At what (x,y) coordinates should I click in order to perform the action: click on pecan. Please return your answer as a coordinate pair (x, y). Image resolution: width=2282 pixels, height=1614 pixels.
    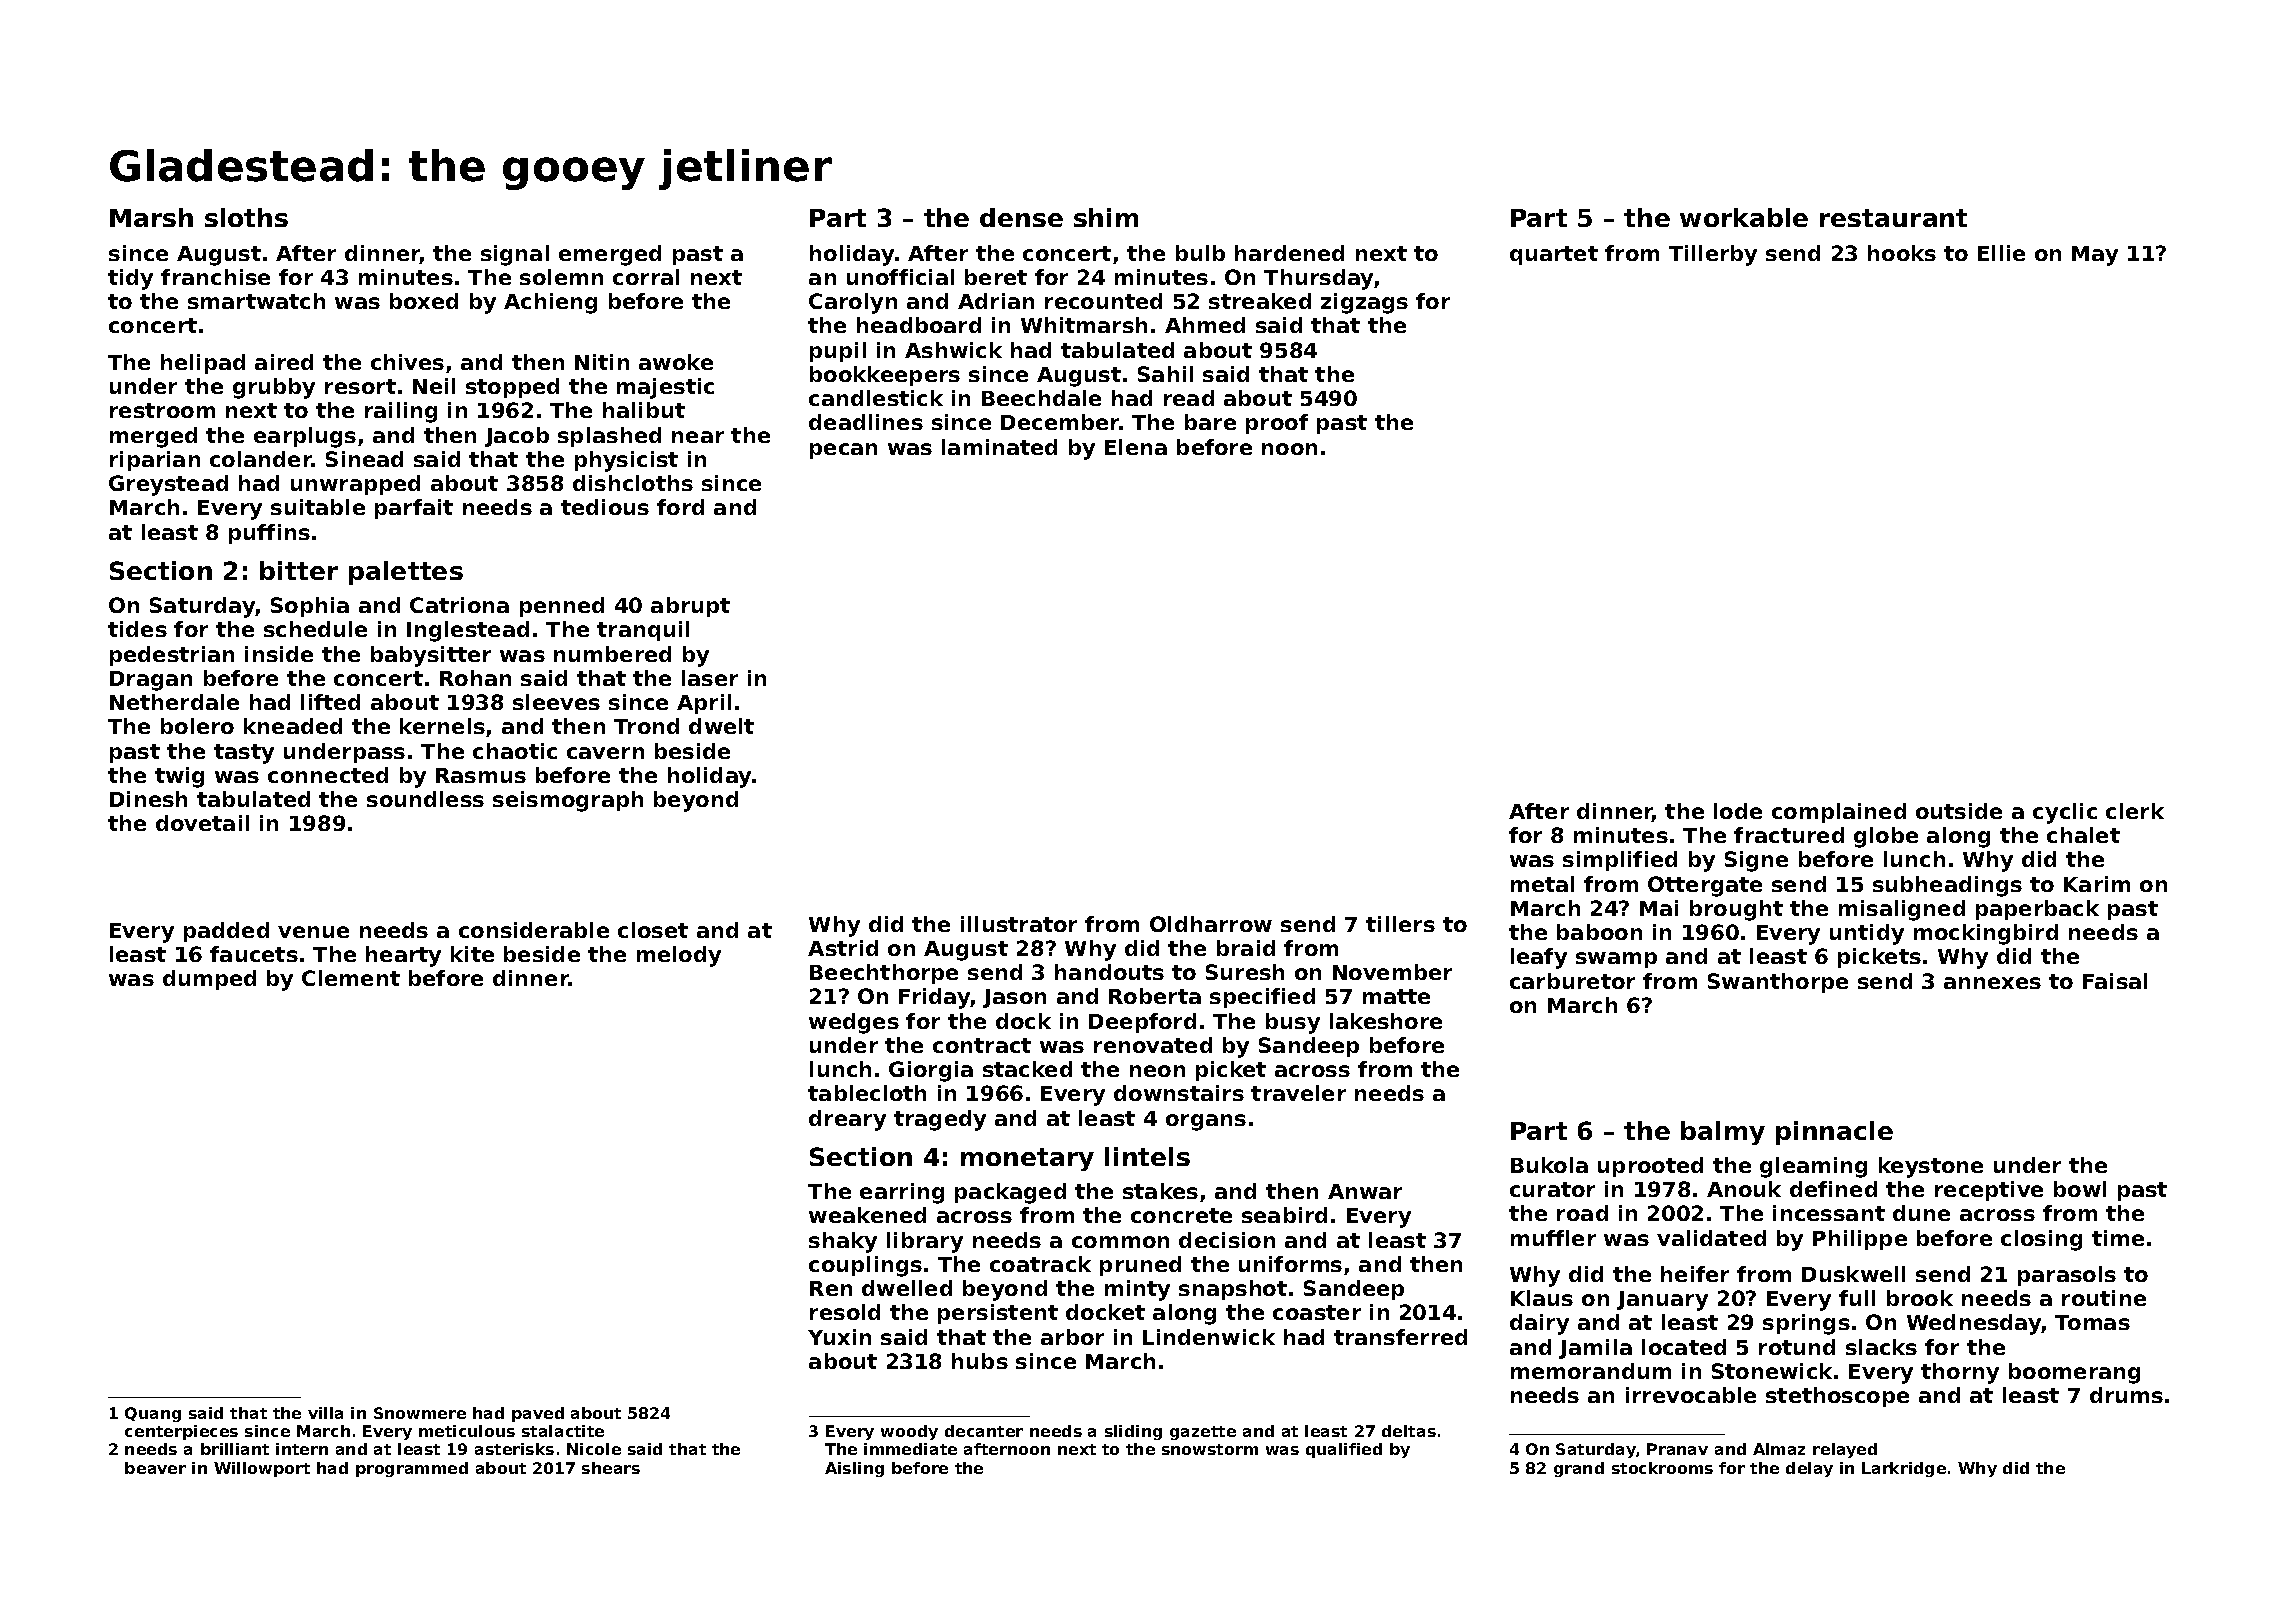
    Looking at the image, I should click on (843, 451).
